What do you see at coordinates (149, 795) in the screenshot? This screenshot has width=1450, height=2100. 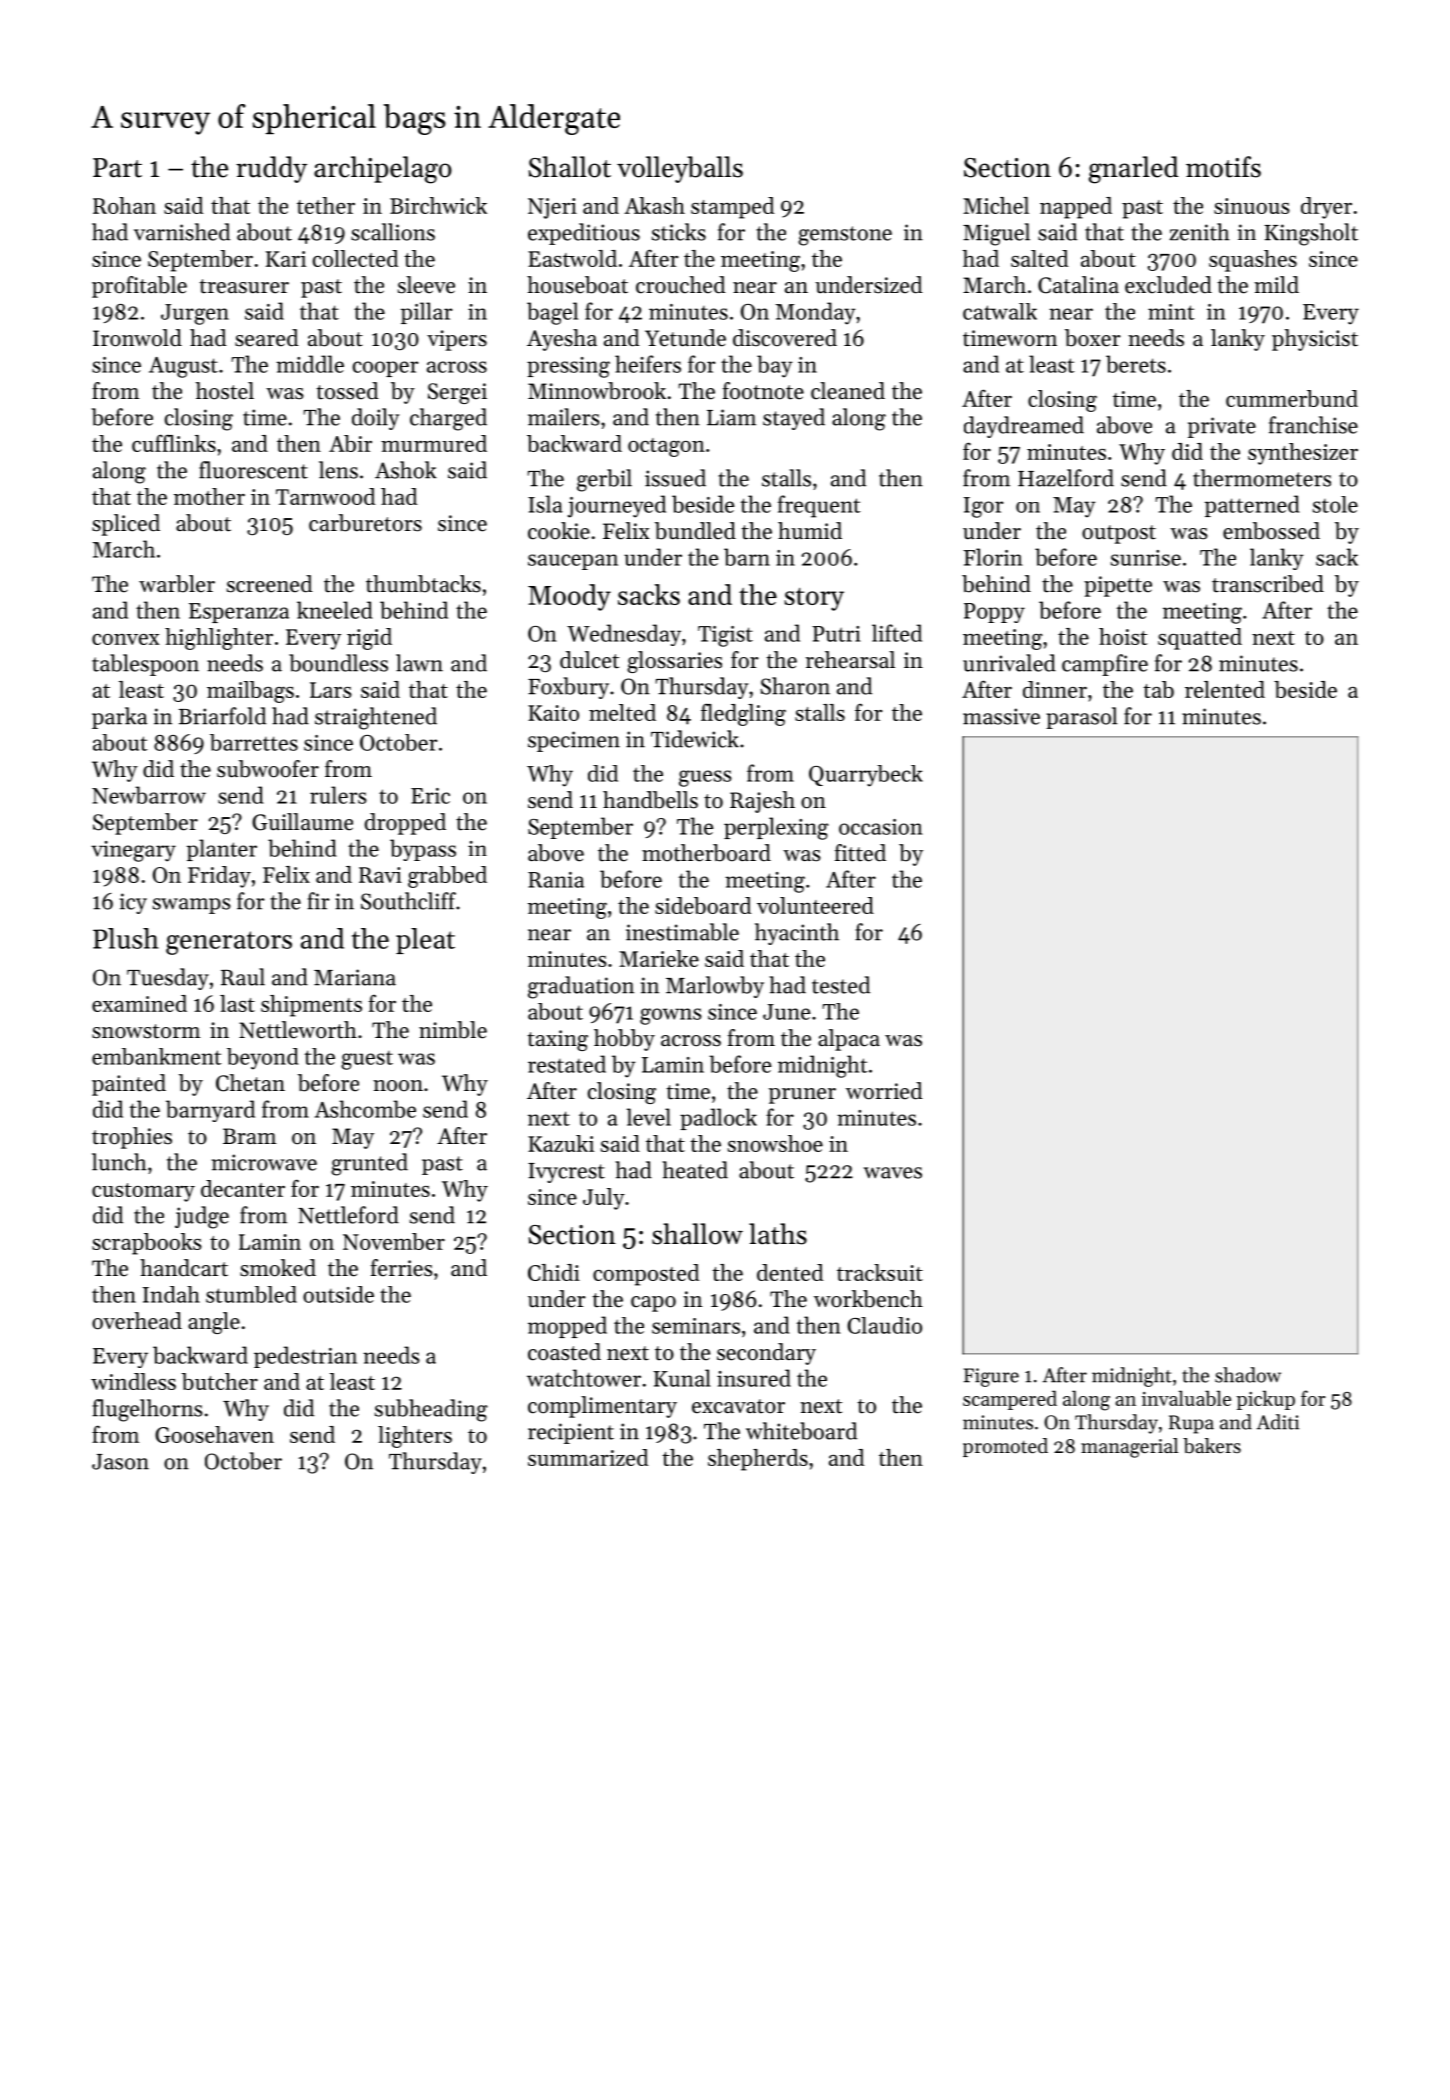 I see `Newbarrow` at bounding box center [149, 795].
